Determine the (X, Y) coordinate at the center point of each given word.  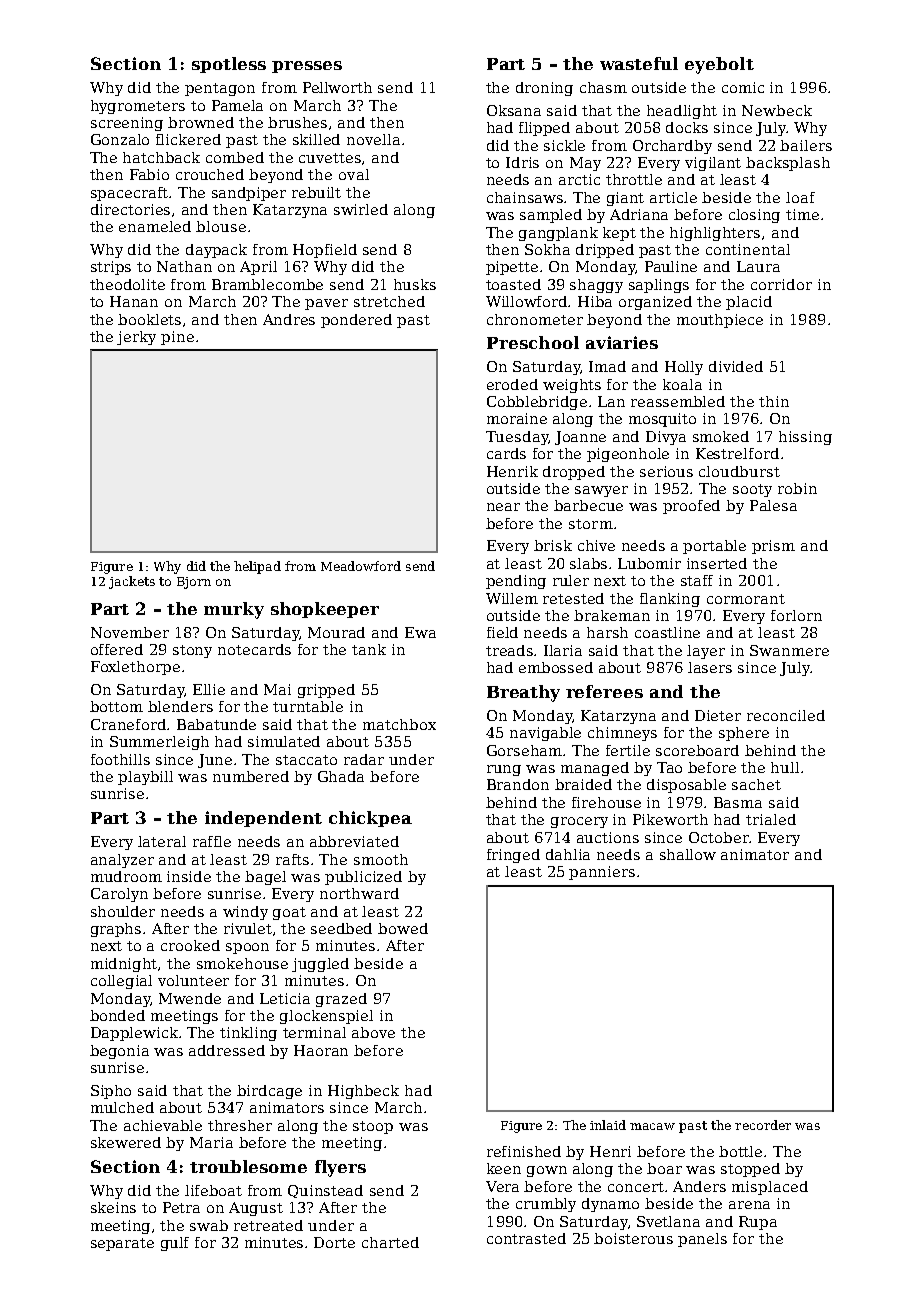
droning (544, 89)
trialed (771, 819)
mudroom (126, 876)
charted (390, 1242)
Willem (512, 598)
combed (235, 157)
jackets (132, 582)
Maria (211, 1142)
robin (797, 488)
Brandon (518, 784)
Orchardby (672, 147)
